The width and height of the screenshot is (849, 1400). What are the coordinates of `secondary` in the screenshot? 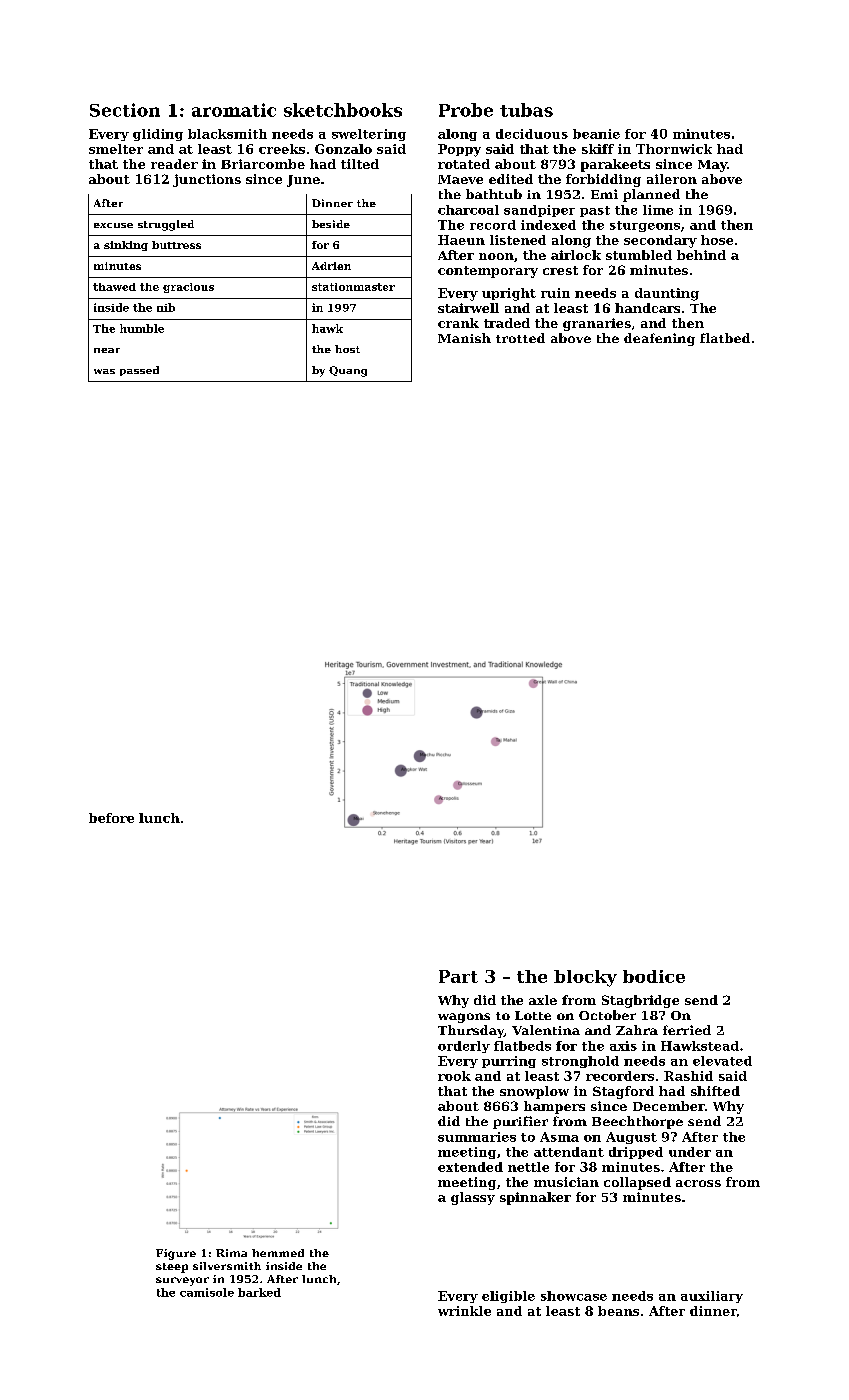 It's located at (660, 241).
